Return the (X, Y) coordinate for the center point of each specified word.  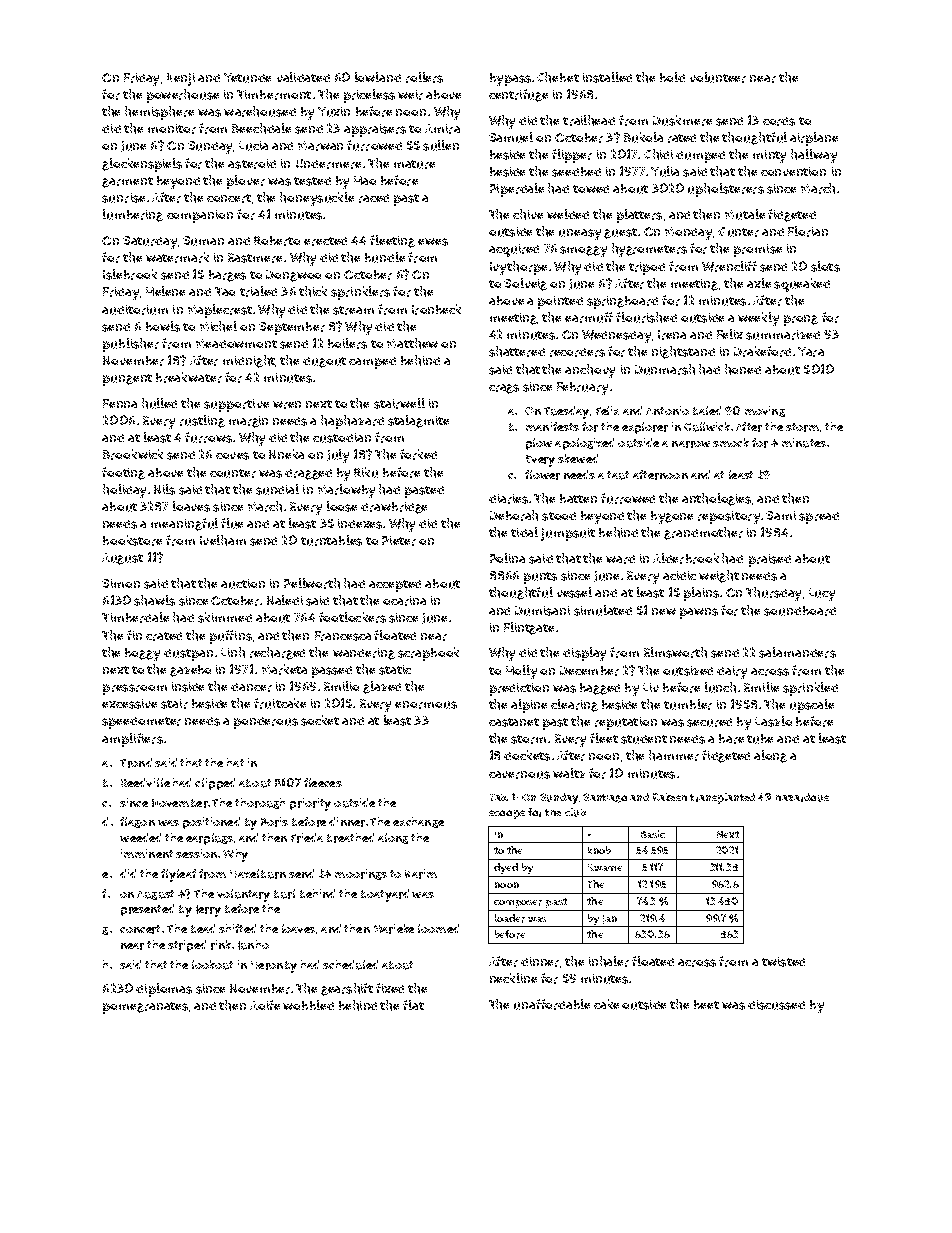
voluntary (243, 895)
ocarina (404, 601)
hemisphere (159, 113)
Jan (610, 919)
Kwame (605, 867)
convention (793, 171)
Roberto (277, 241)
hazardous (802, 797)
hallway (814, 156)
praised (770, 560)
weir (410, 95)
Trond (136, 763)
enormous (426, 705)
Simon (121, 583)
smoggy (583, 251)
